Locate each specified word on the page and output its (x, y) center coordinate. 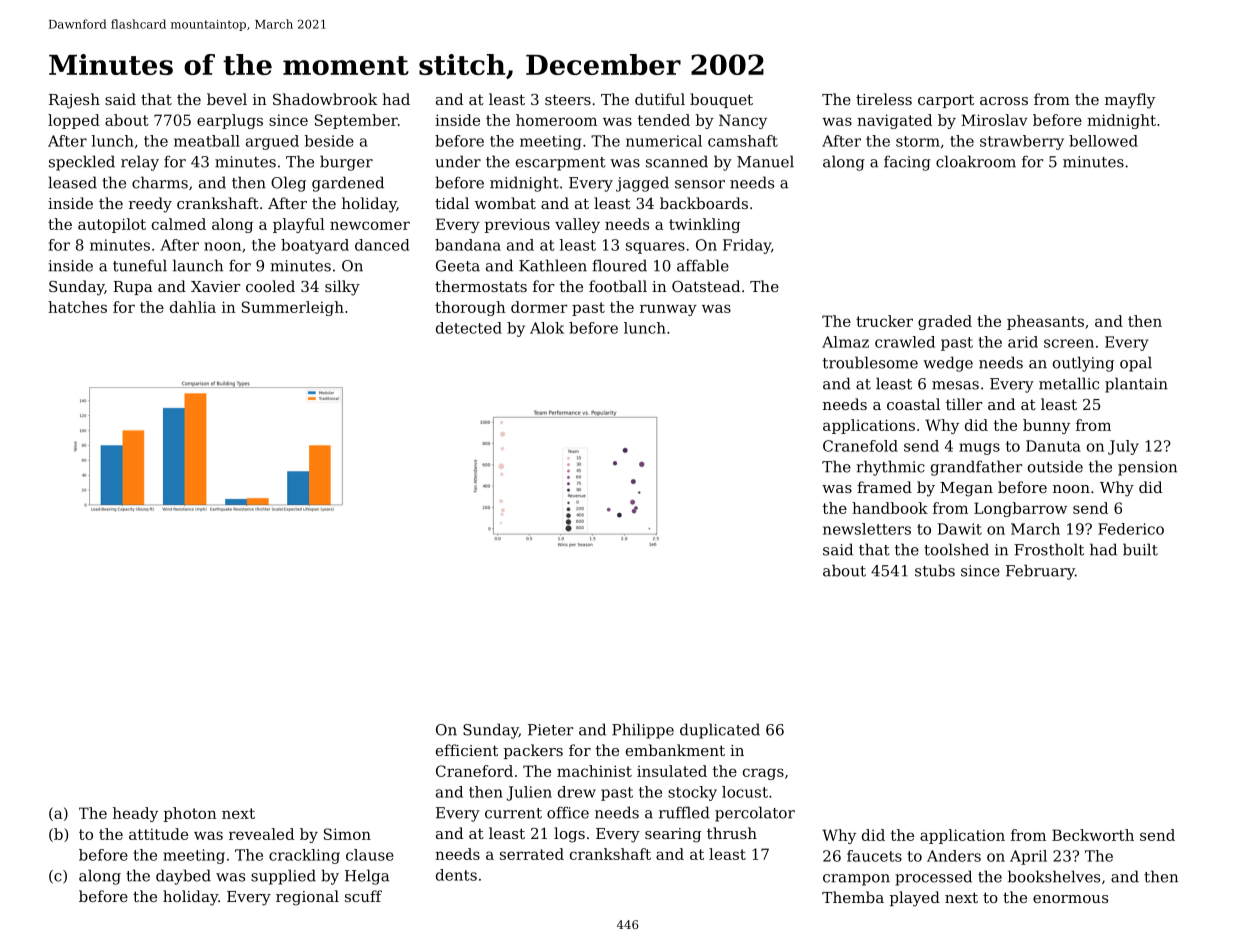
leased (72, 182)
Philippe (643, 731)
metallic (1069, 383)
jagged (642, 184)
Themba (853, 897)
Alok (547, 328)
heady (135, 814)
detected (469, 328)
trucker (884, 321)
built (1140, 549)
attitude (158, 834)
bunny (1046, 426)
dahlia (193, 307)
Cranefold (860, 446)
